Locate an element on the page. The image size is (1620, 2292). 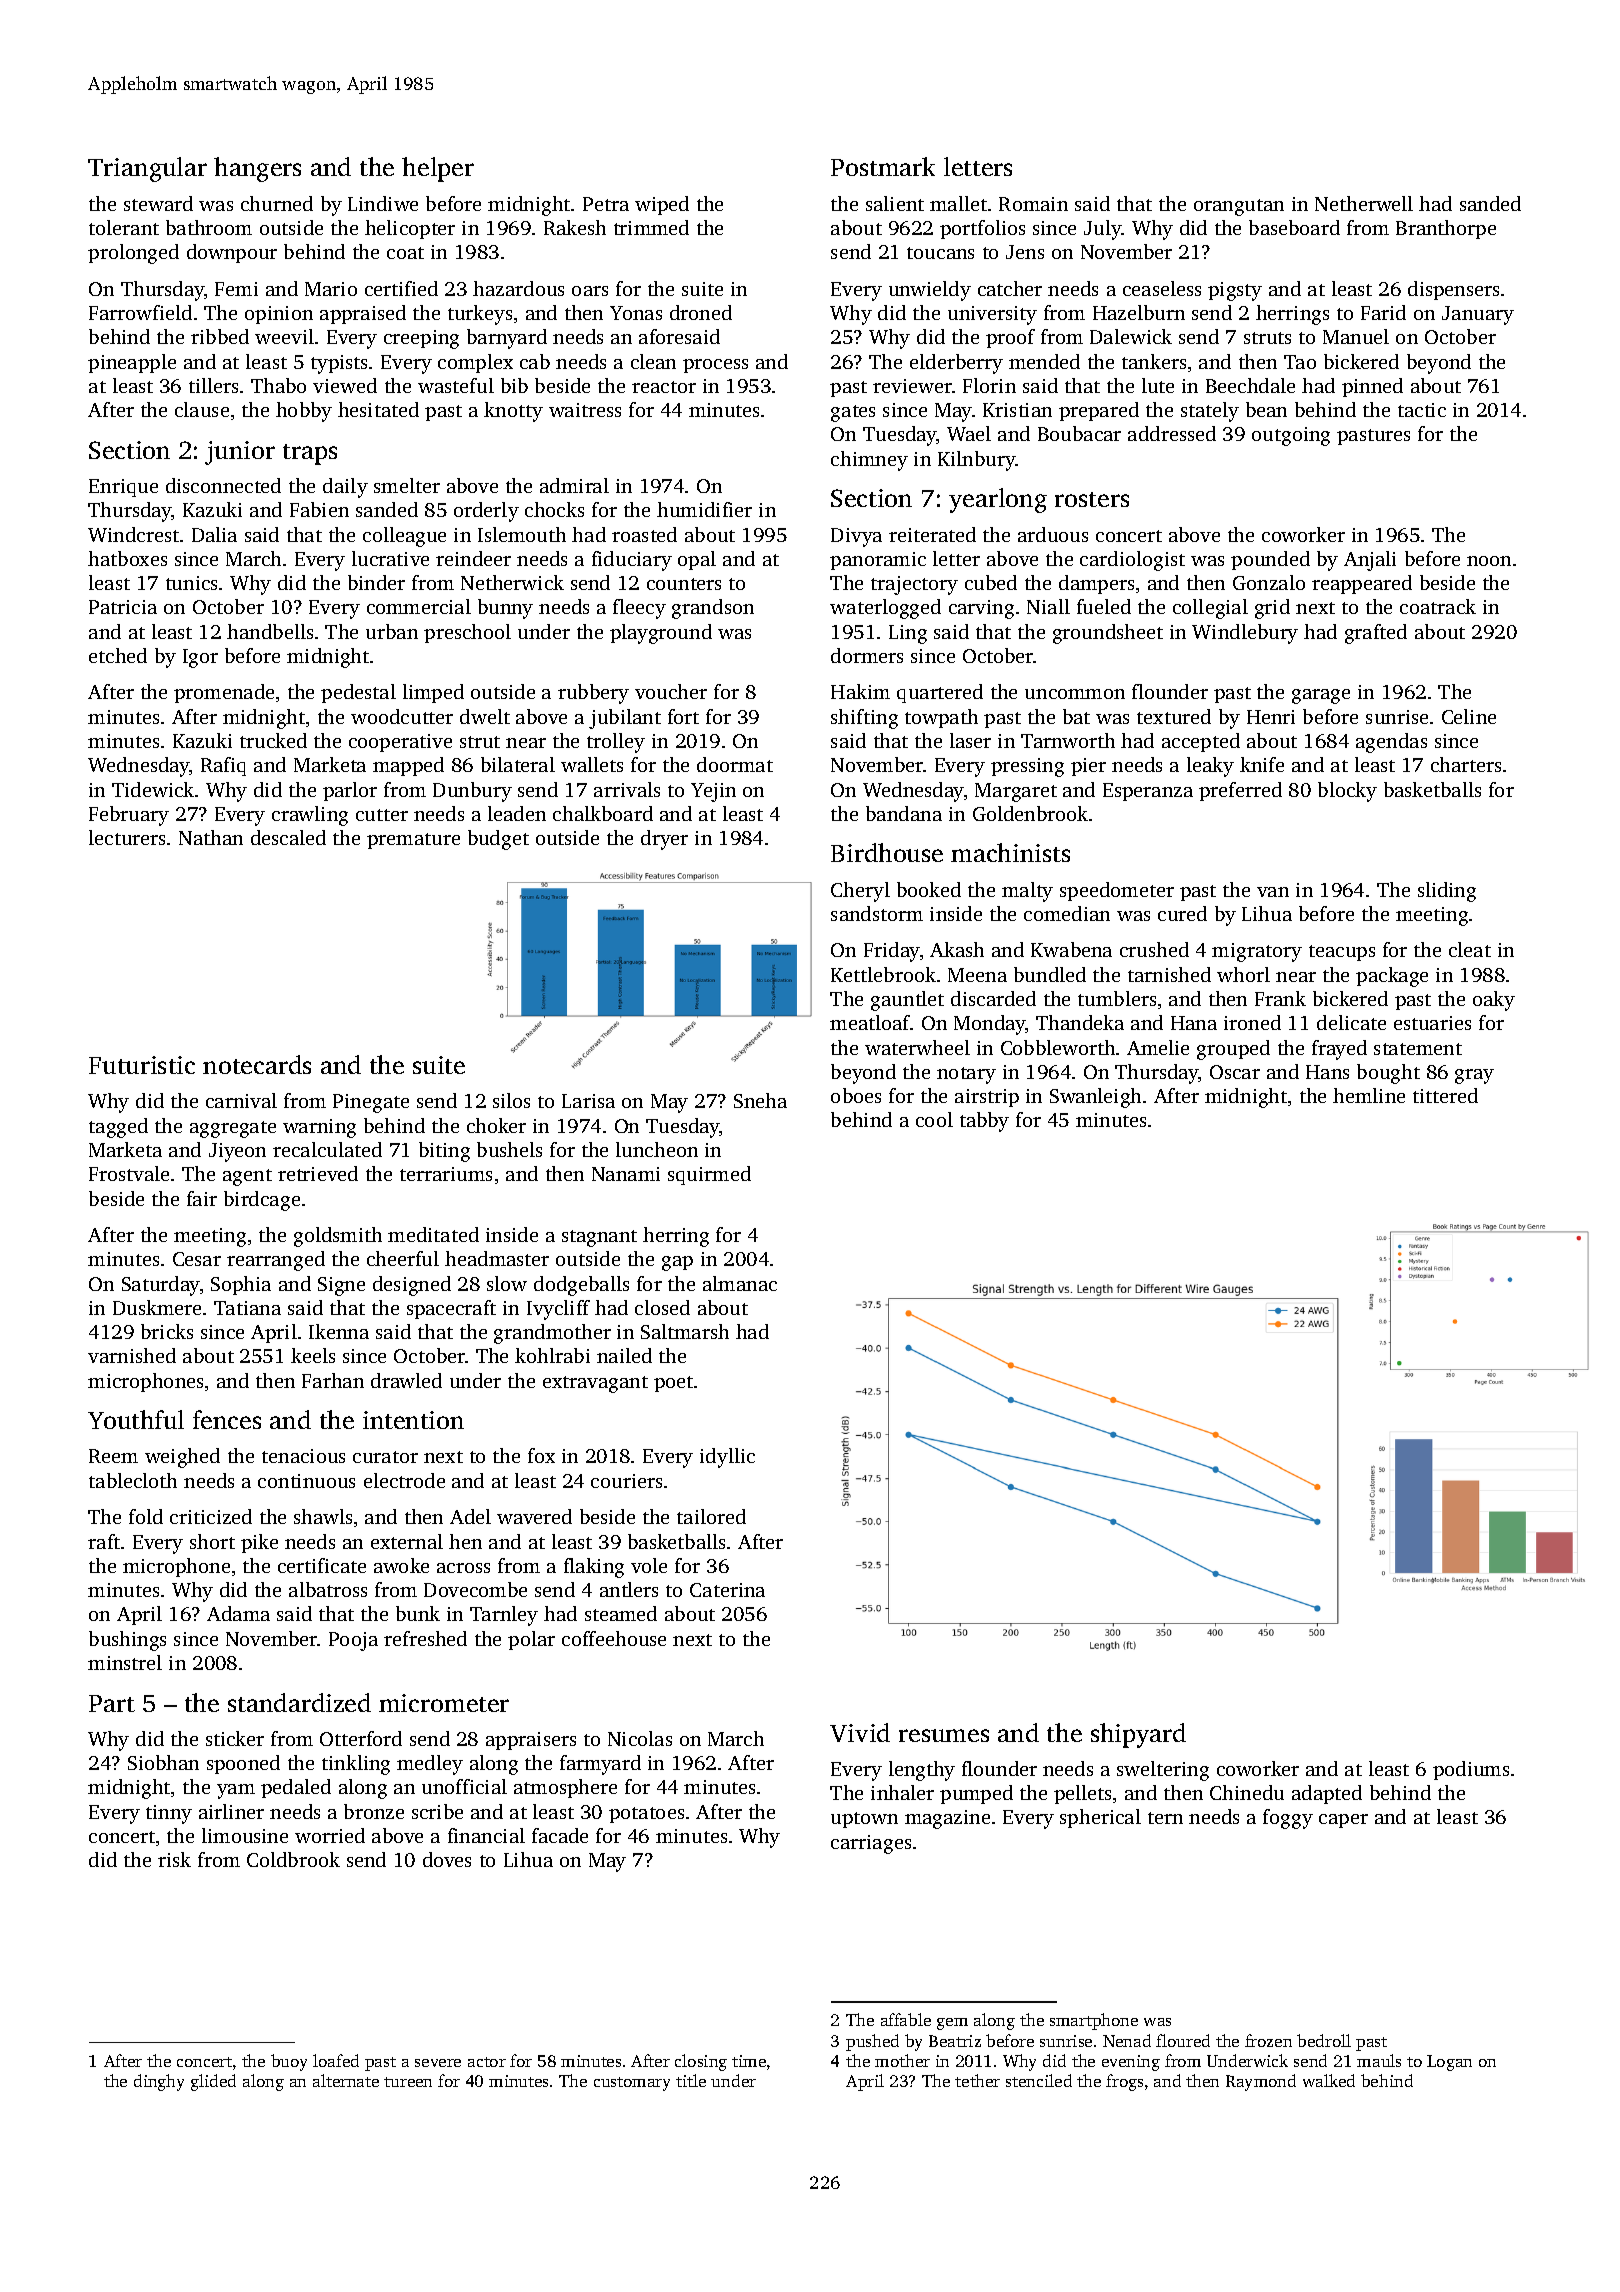
Romain is located at coordinates (1033, 204).
